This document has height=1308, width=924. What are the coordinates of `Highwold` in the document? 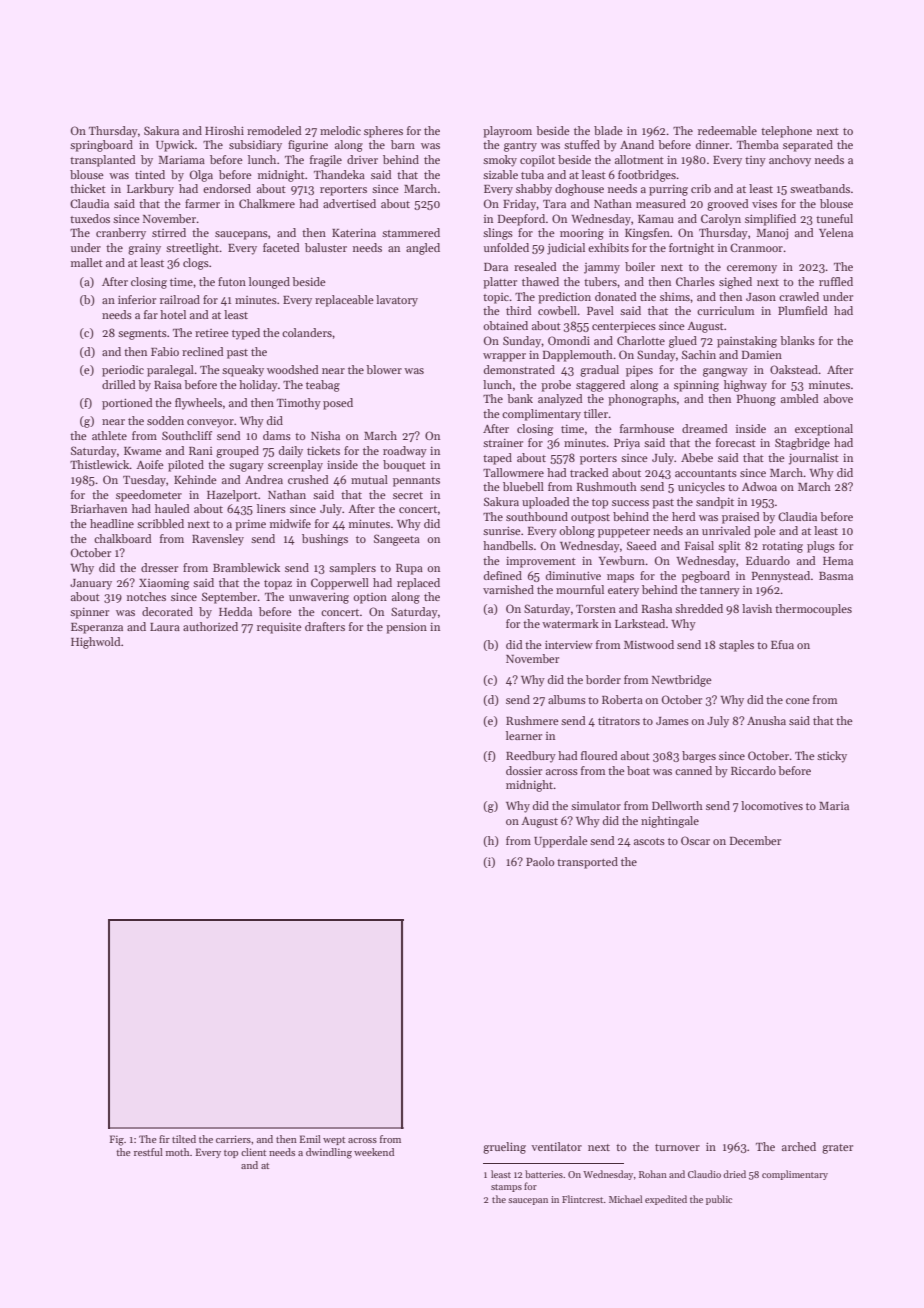 It's located at (96, 643).
